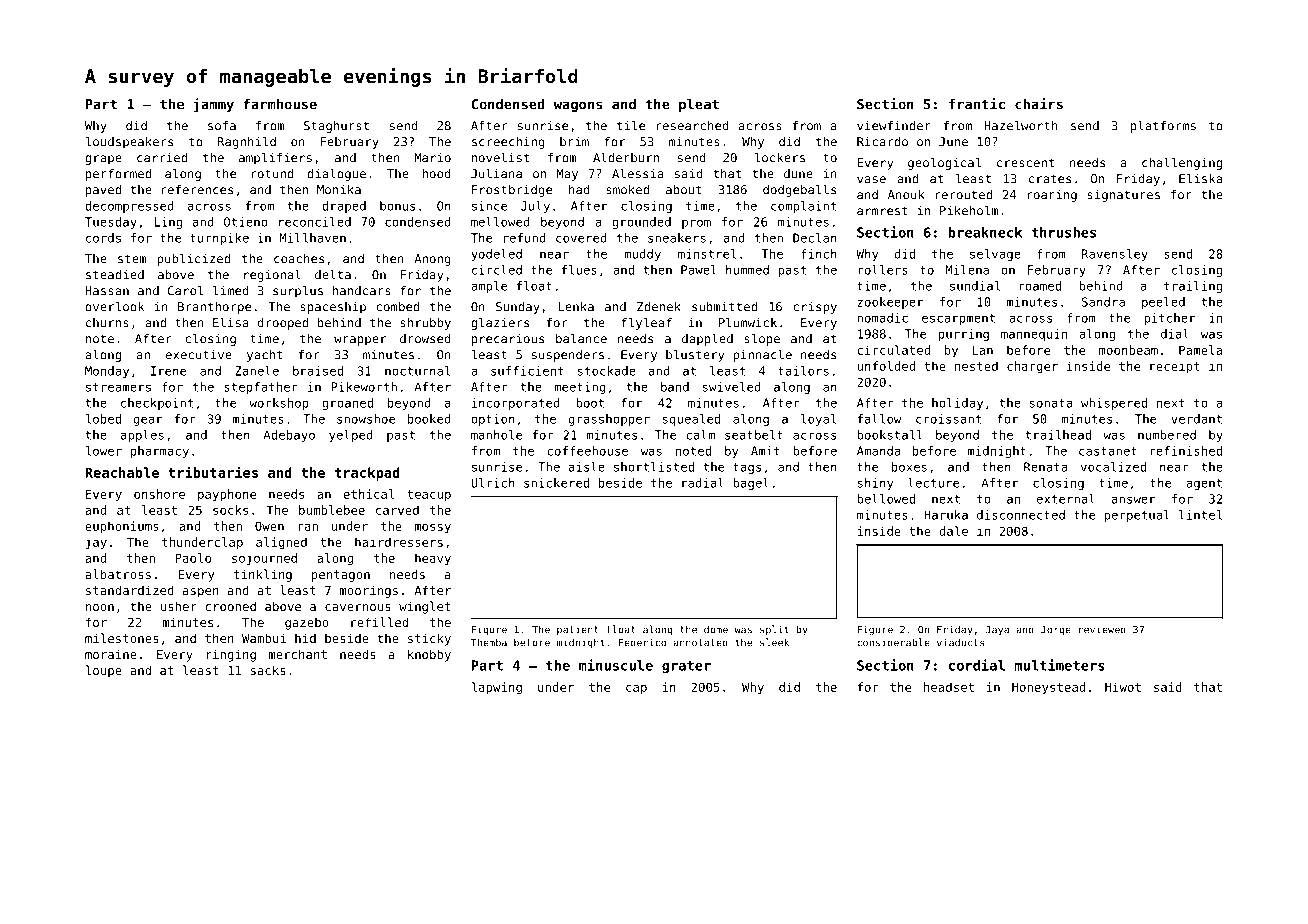  Describe the element at coordinates (1169, 319) in the page. I see `pitcher` at that location.
